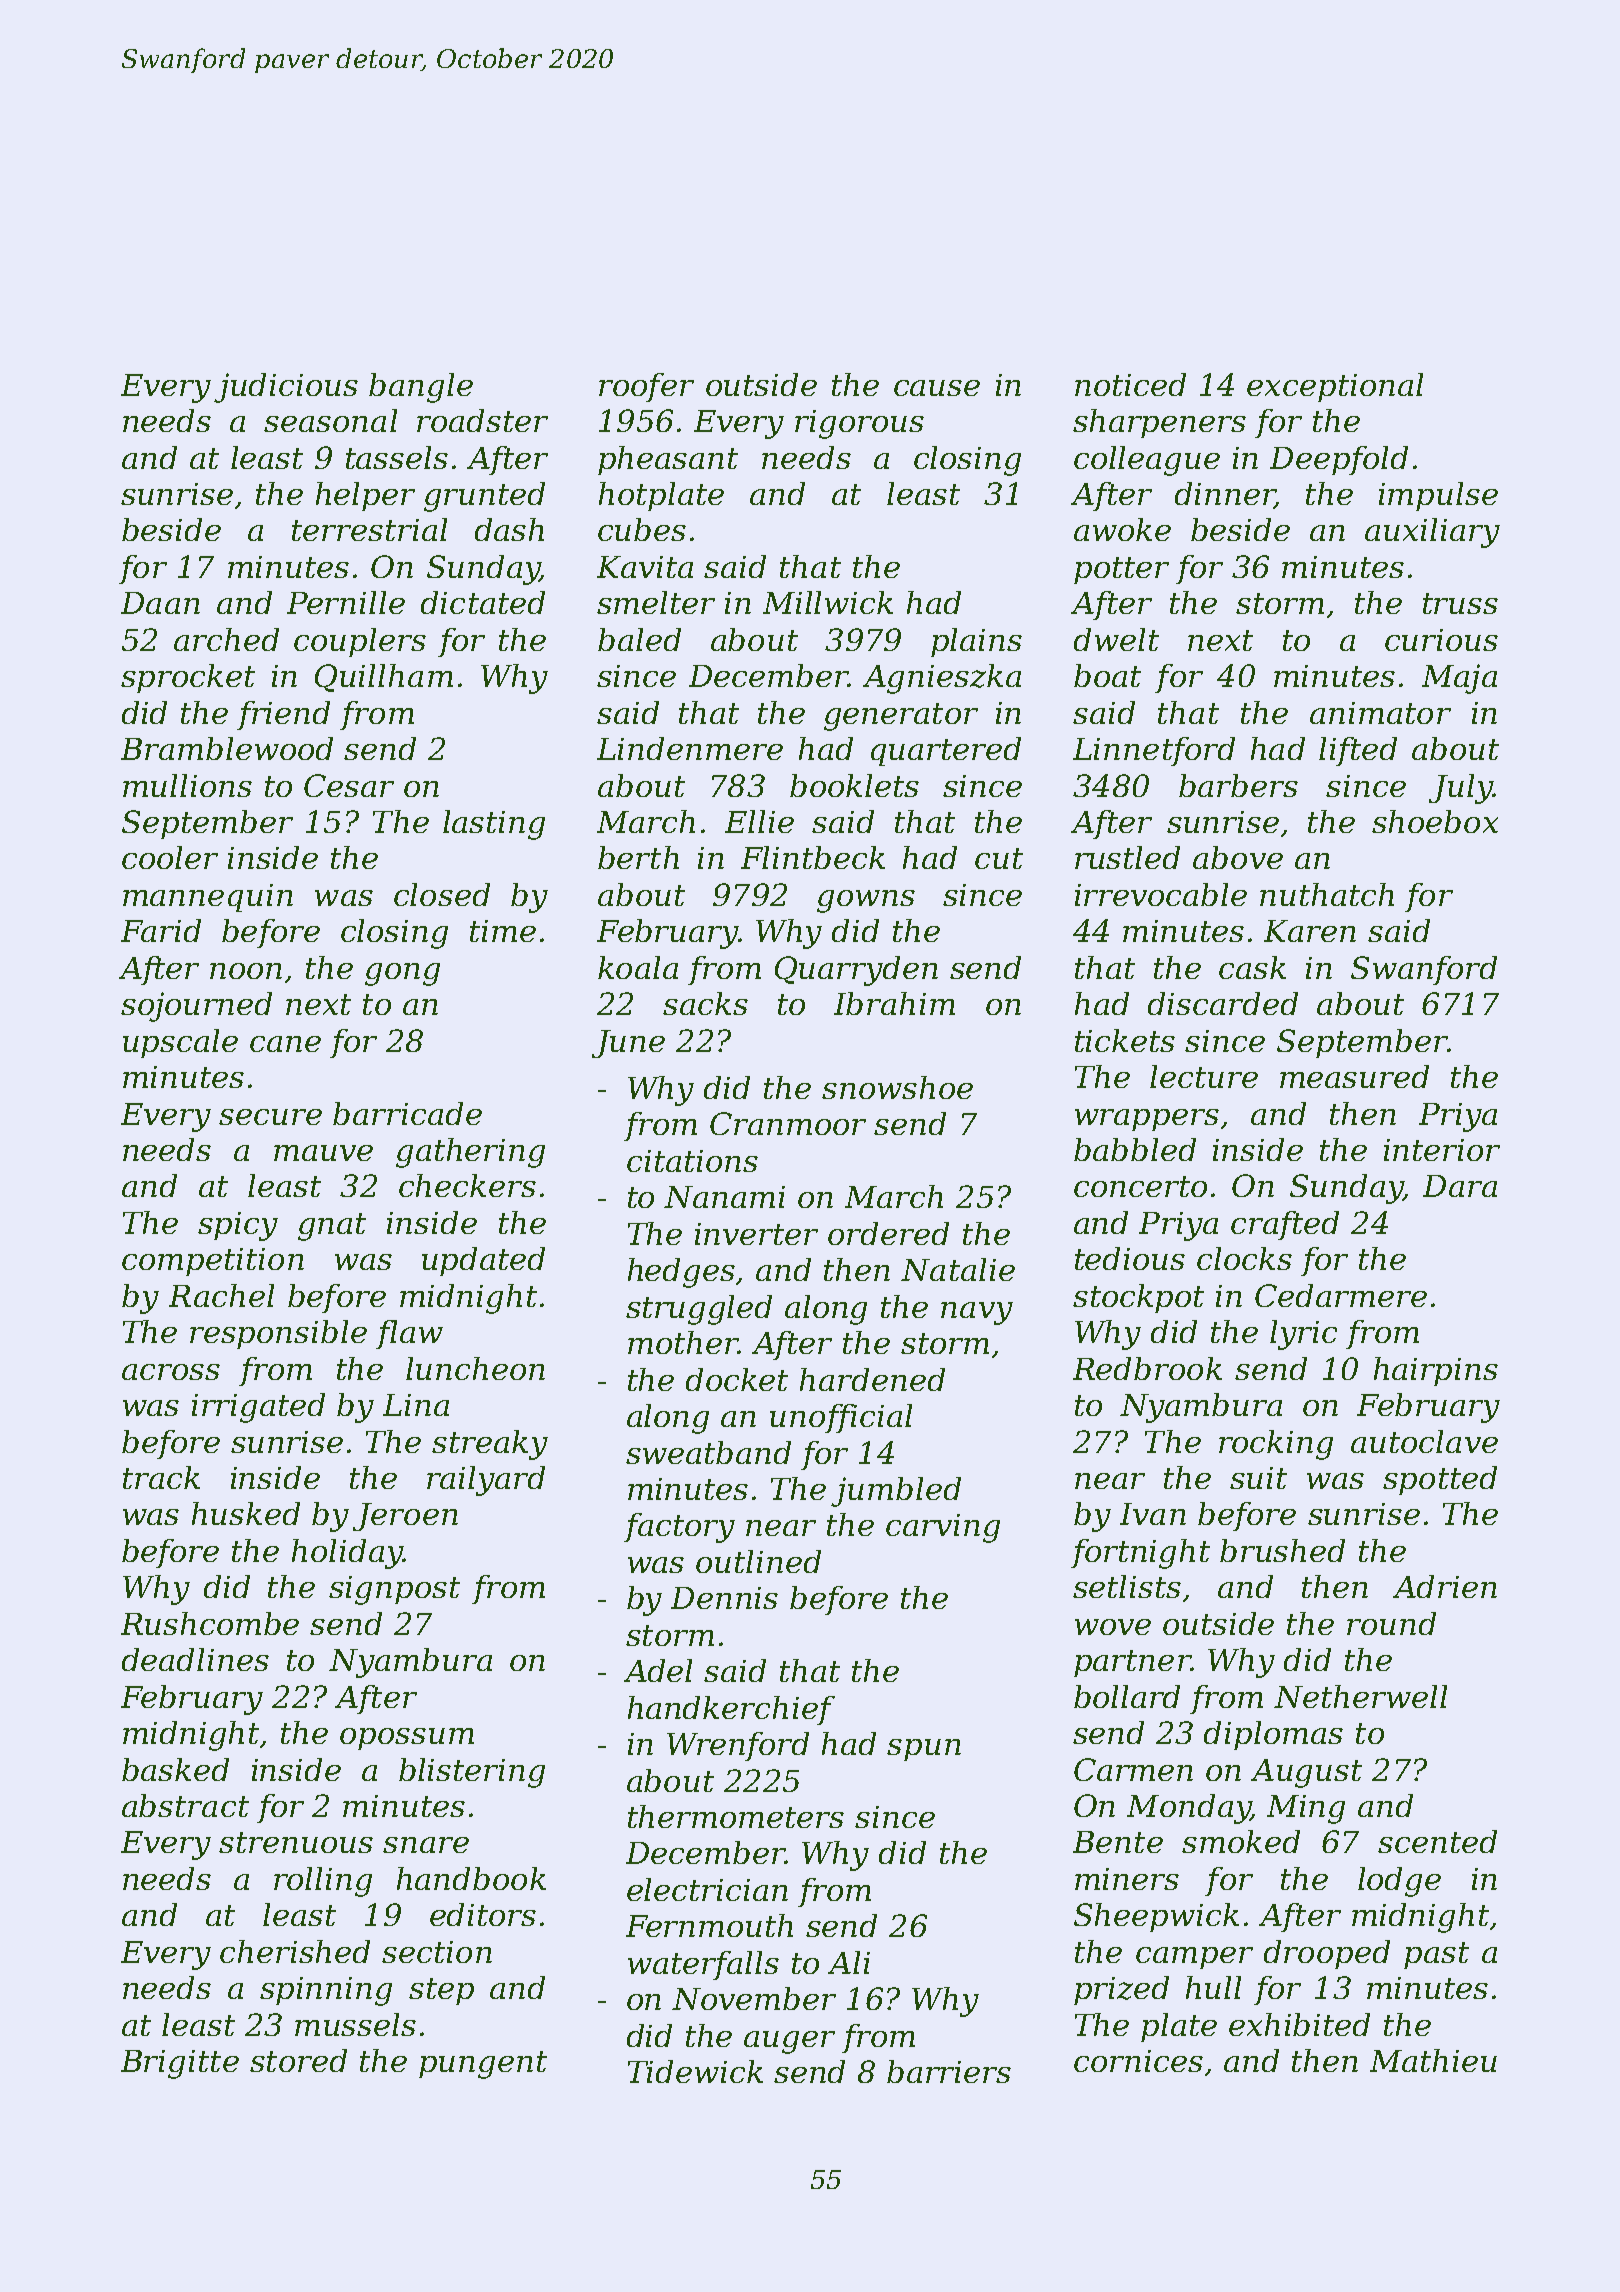 The image size is (1620, 2292). I want to click on irrigated, so click(258, 1408).
